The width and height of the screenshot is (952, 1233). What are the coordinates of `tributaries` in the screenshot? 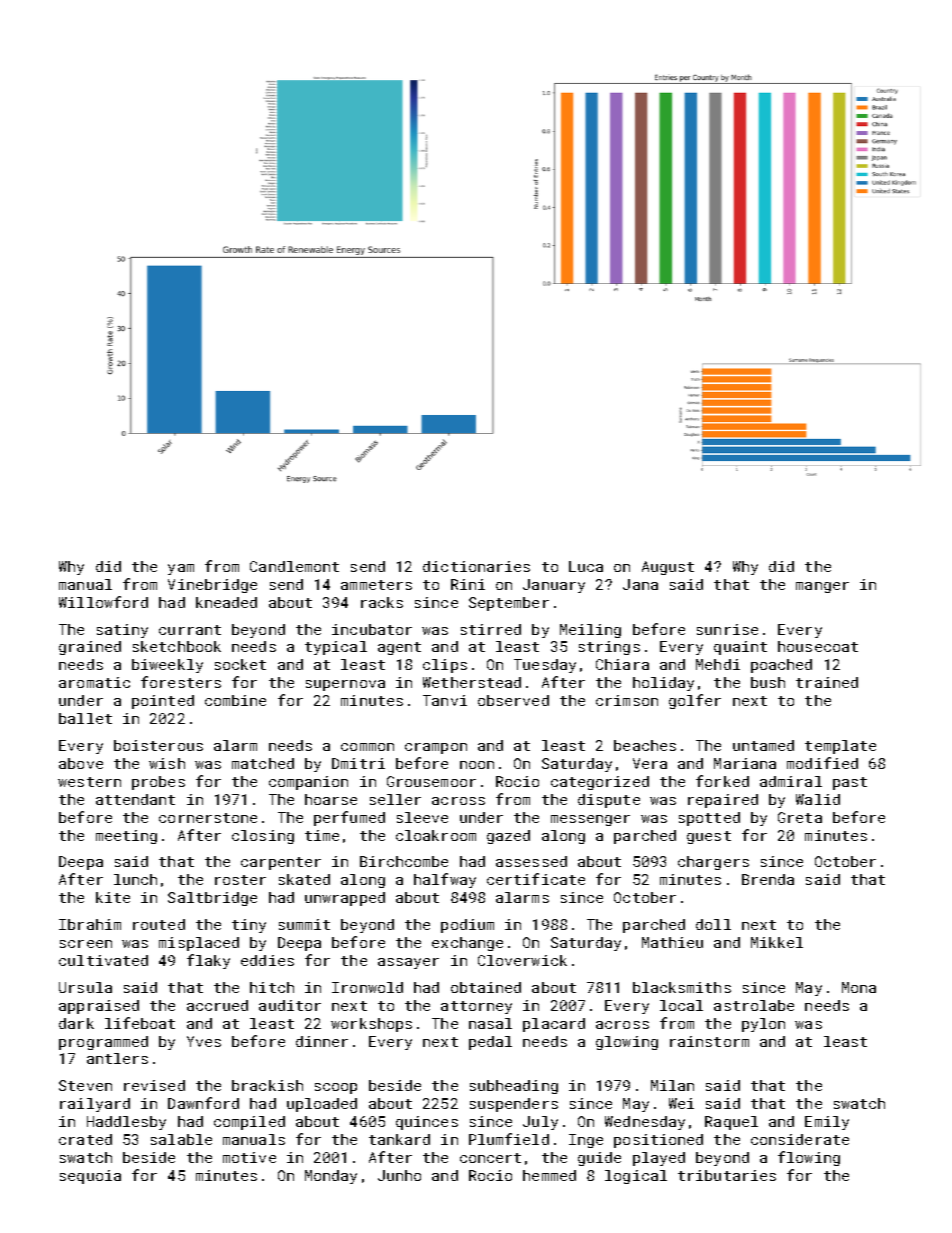 It's located at (727, 1175).
